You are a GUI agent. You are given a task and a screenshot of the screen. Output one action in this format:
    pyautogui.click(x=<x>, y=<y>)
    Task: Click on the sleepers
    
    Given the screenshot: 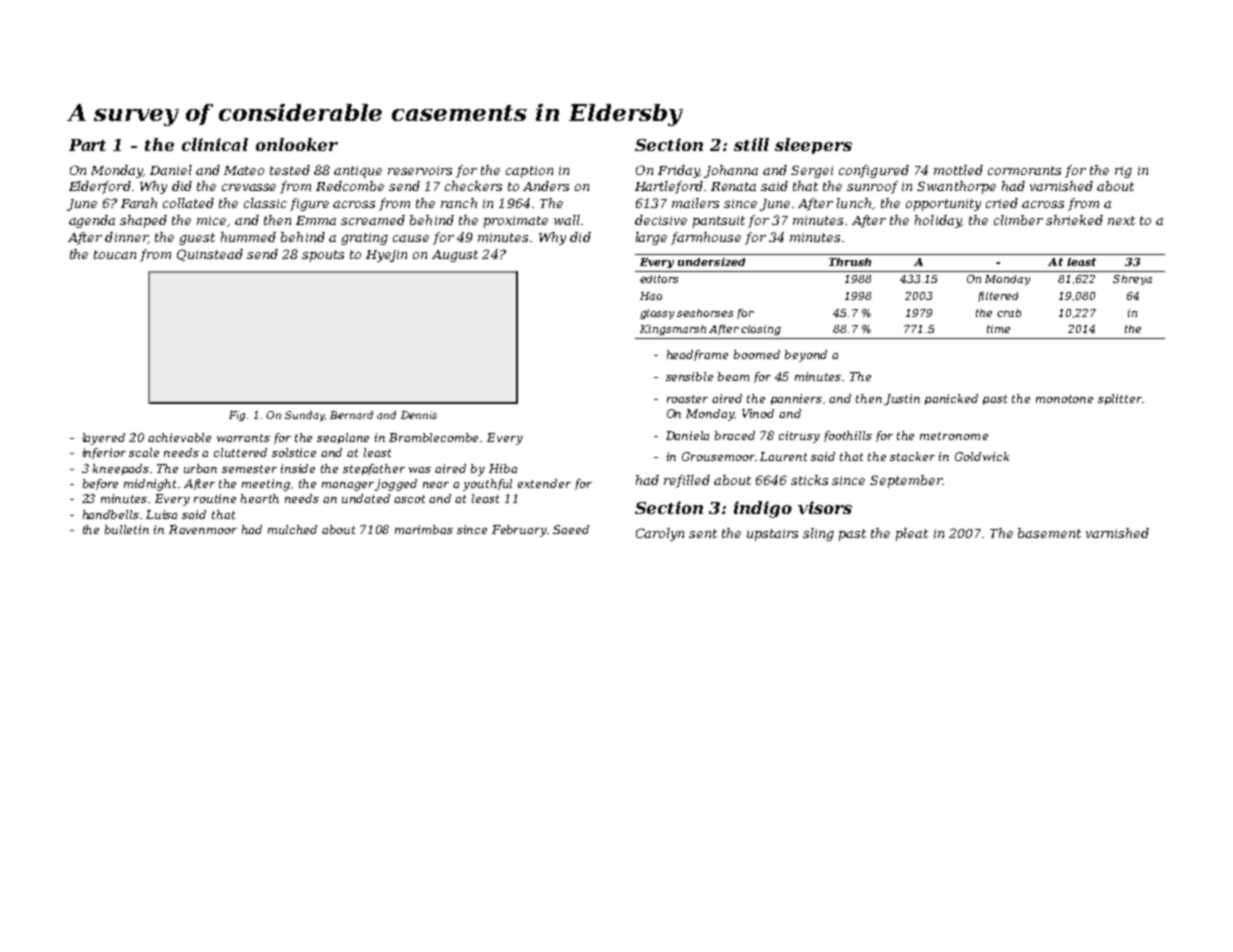 What is the action you would take?
    pyautogui.click(x=813, y=146)
